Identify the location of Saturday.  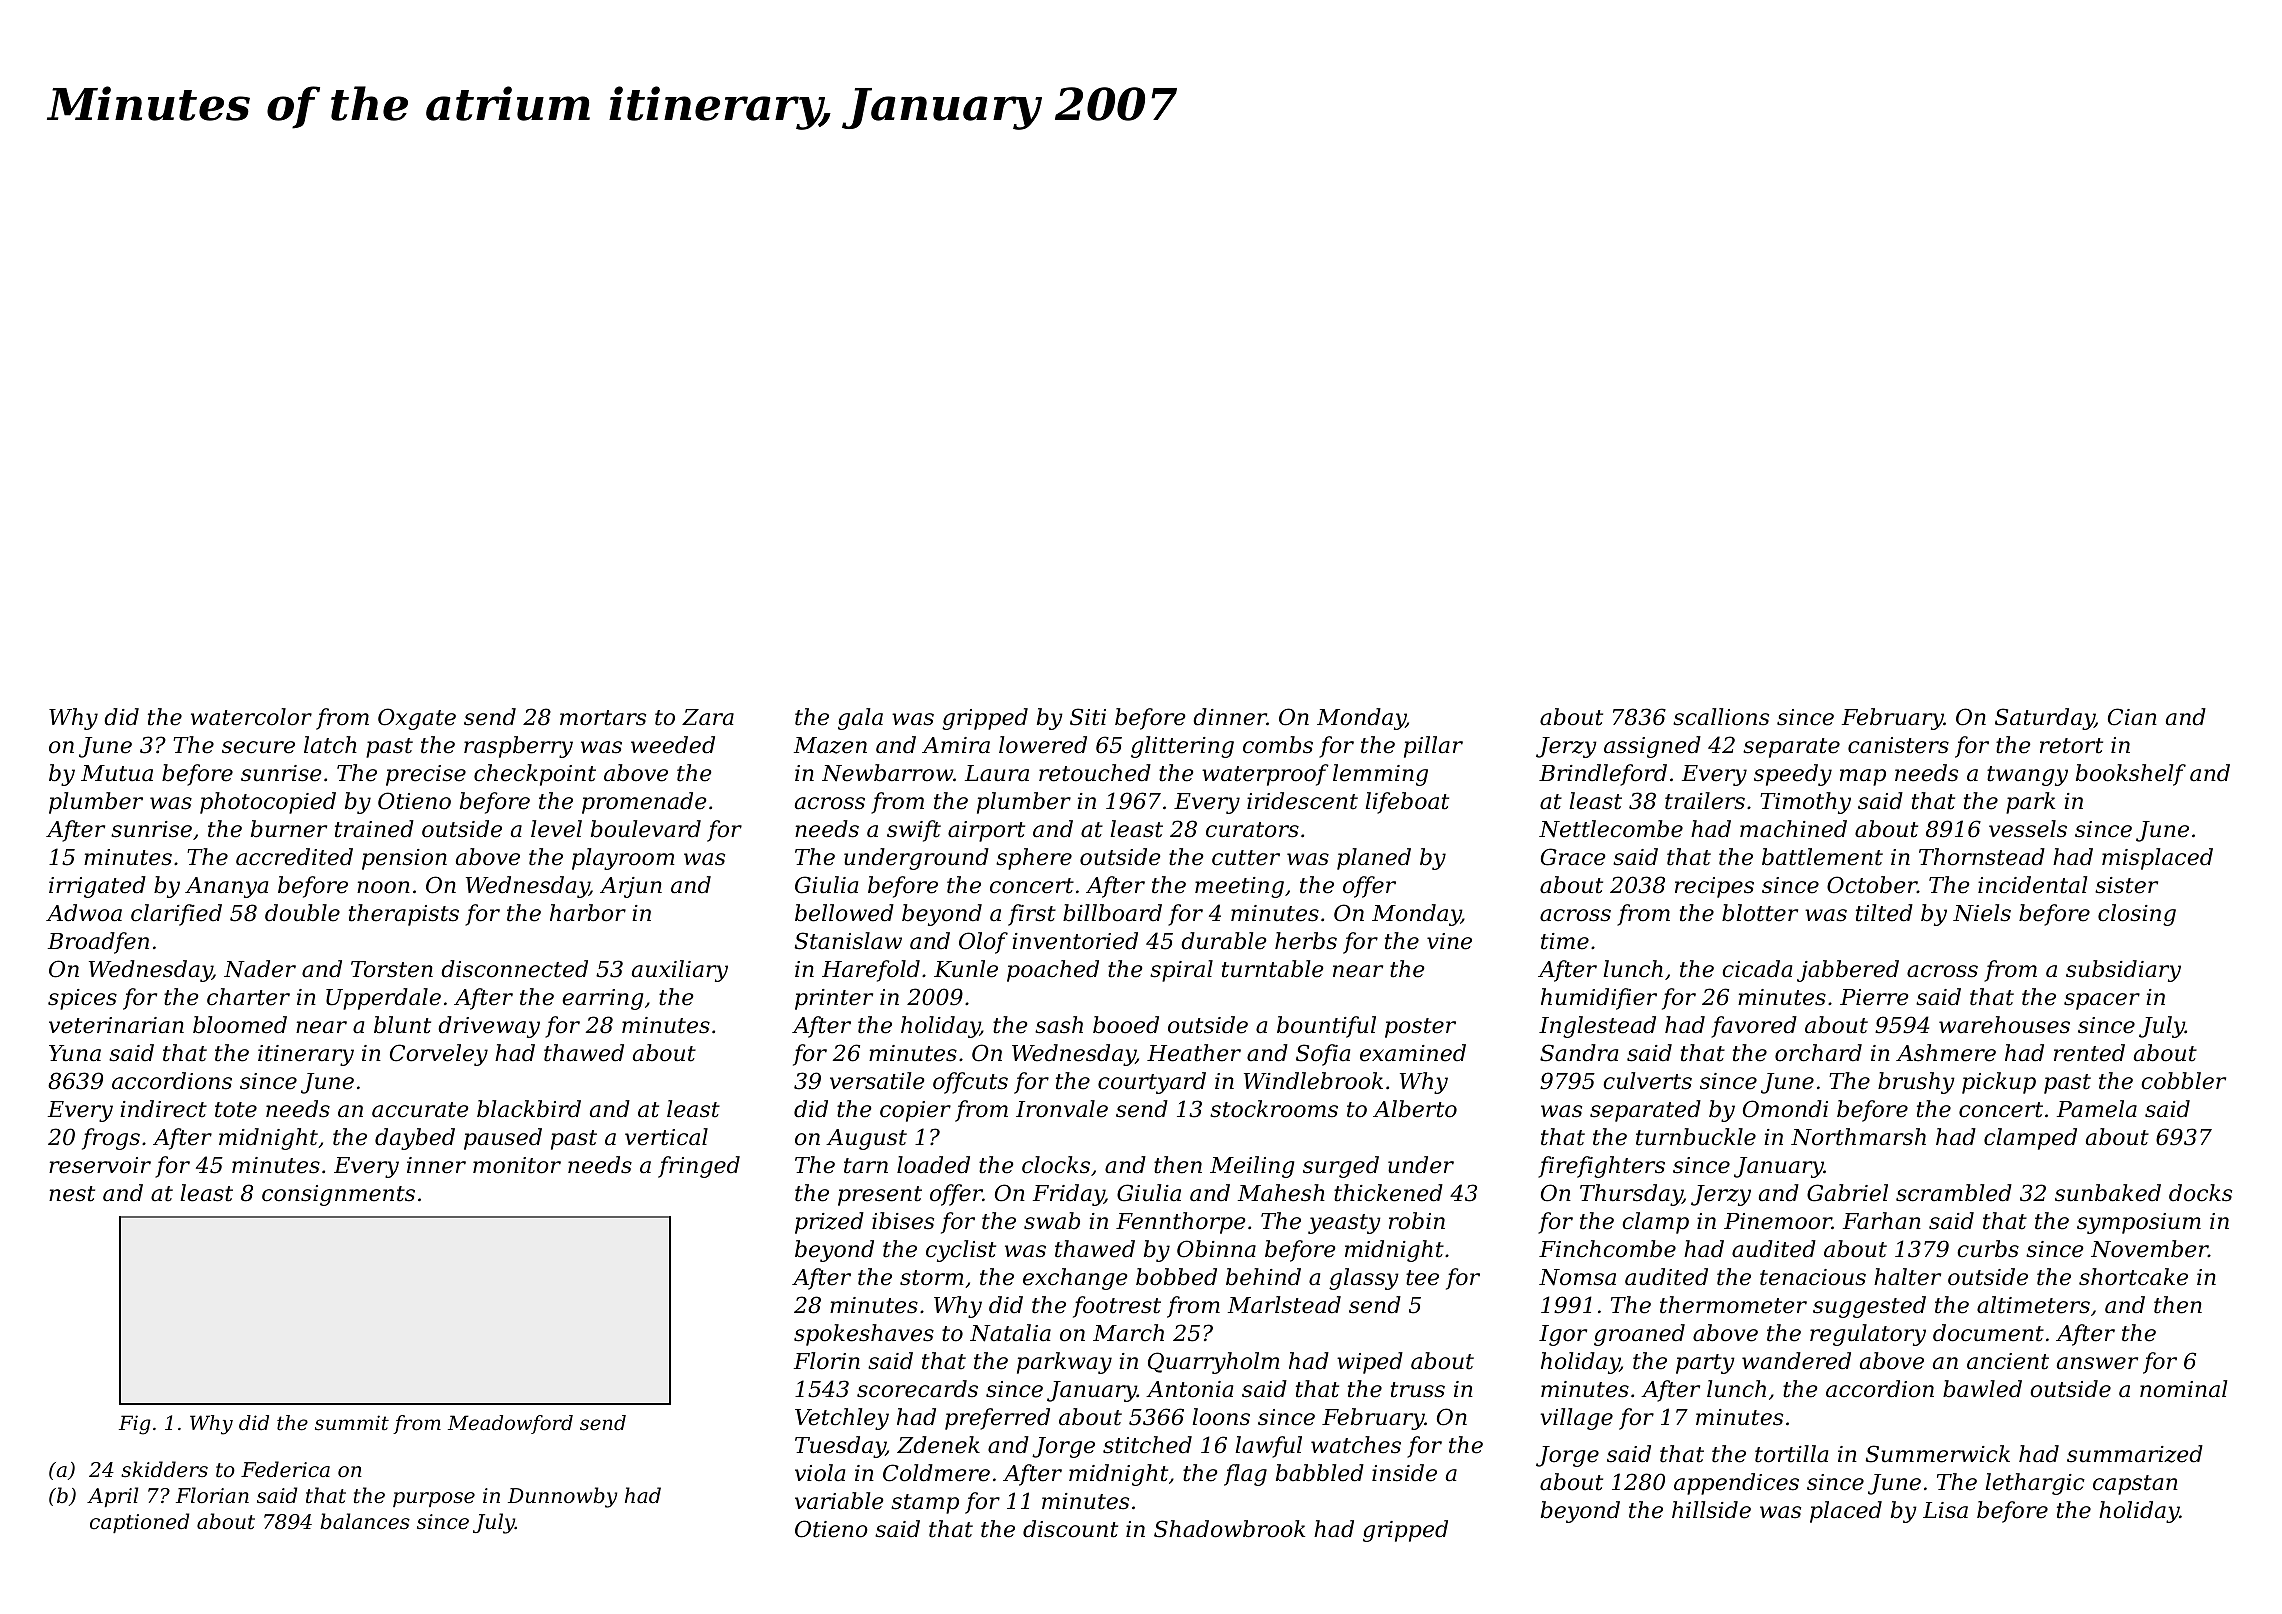
(2045, 719).
